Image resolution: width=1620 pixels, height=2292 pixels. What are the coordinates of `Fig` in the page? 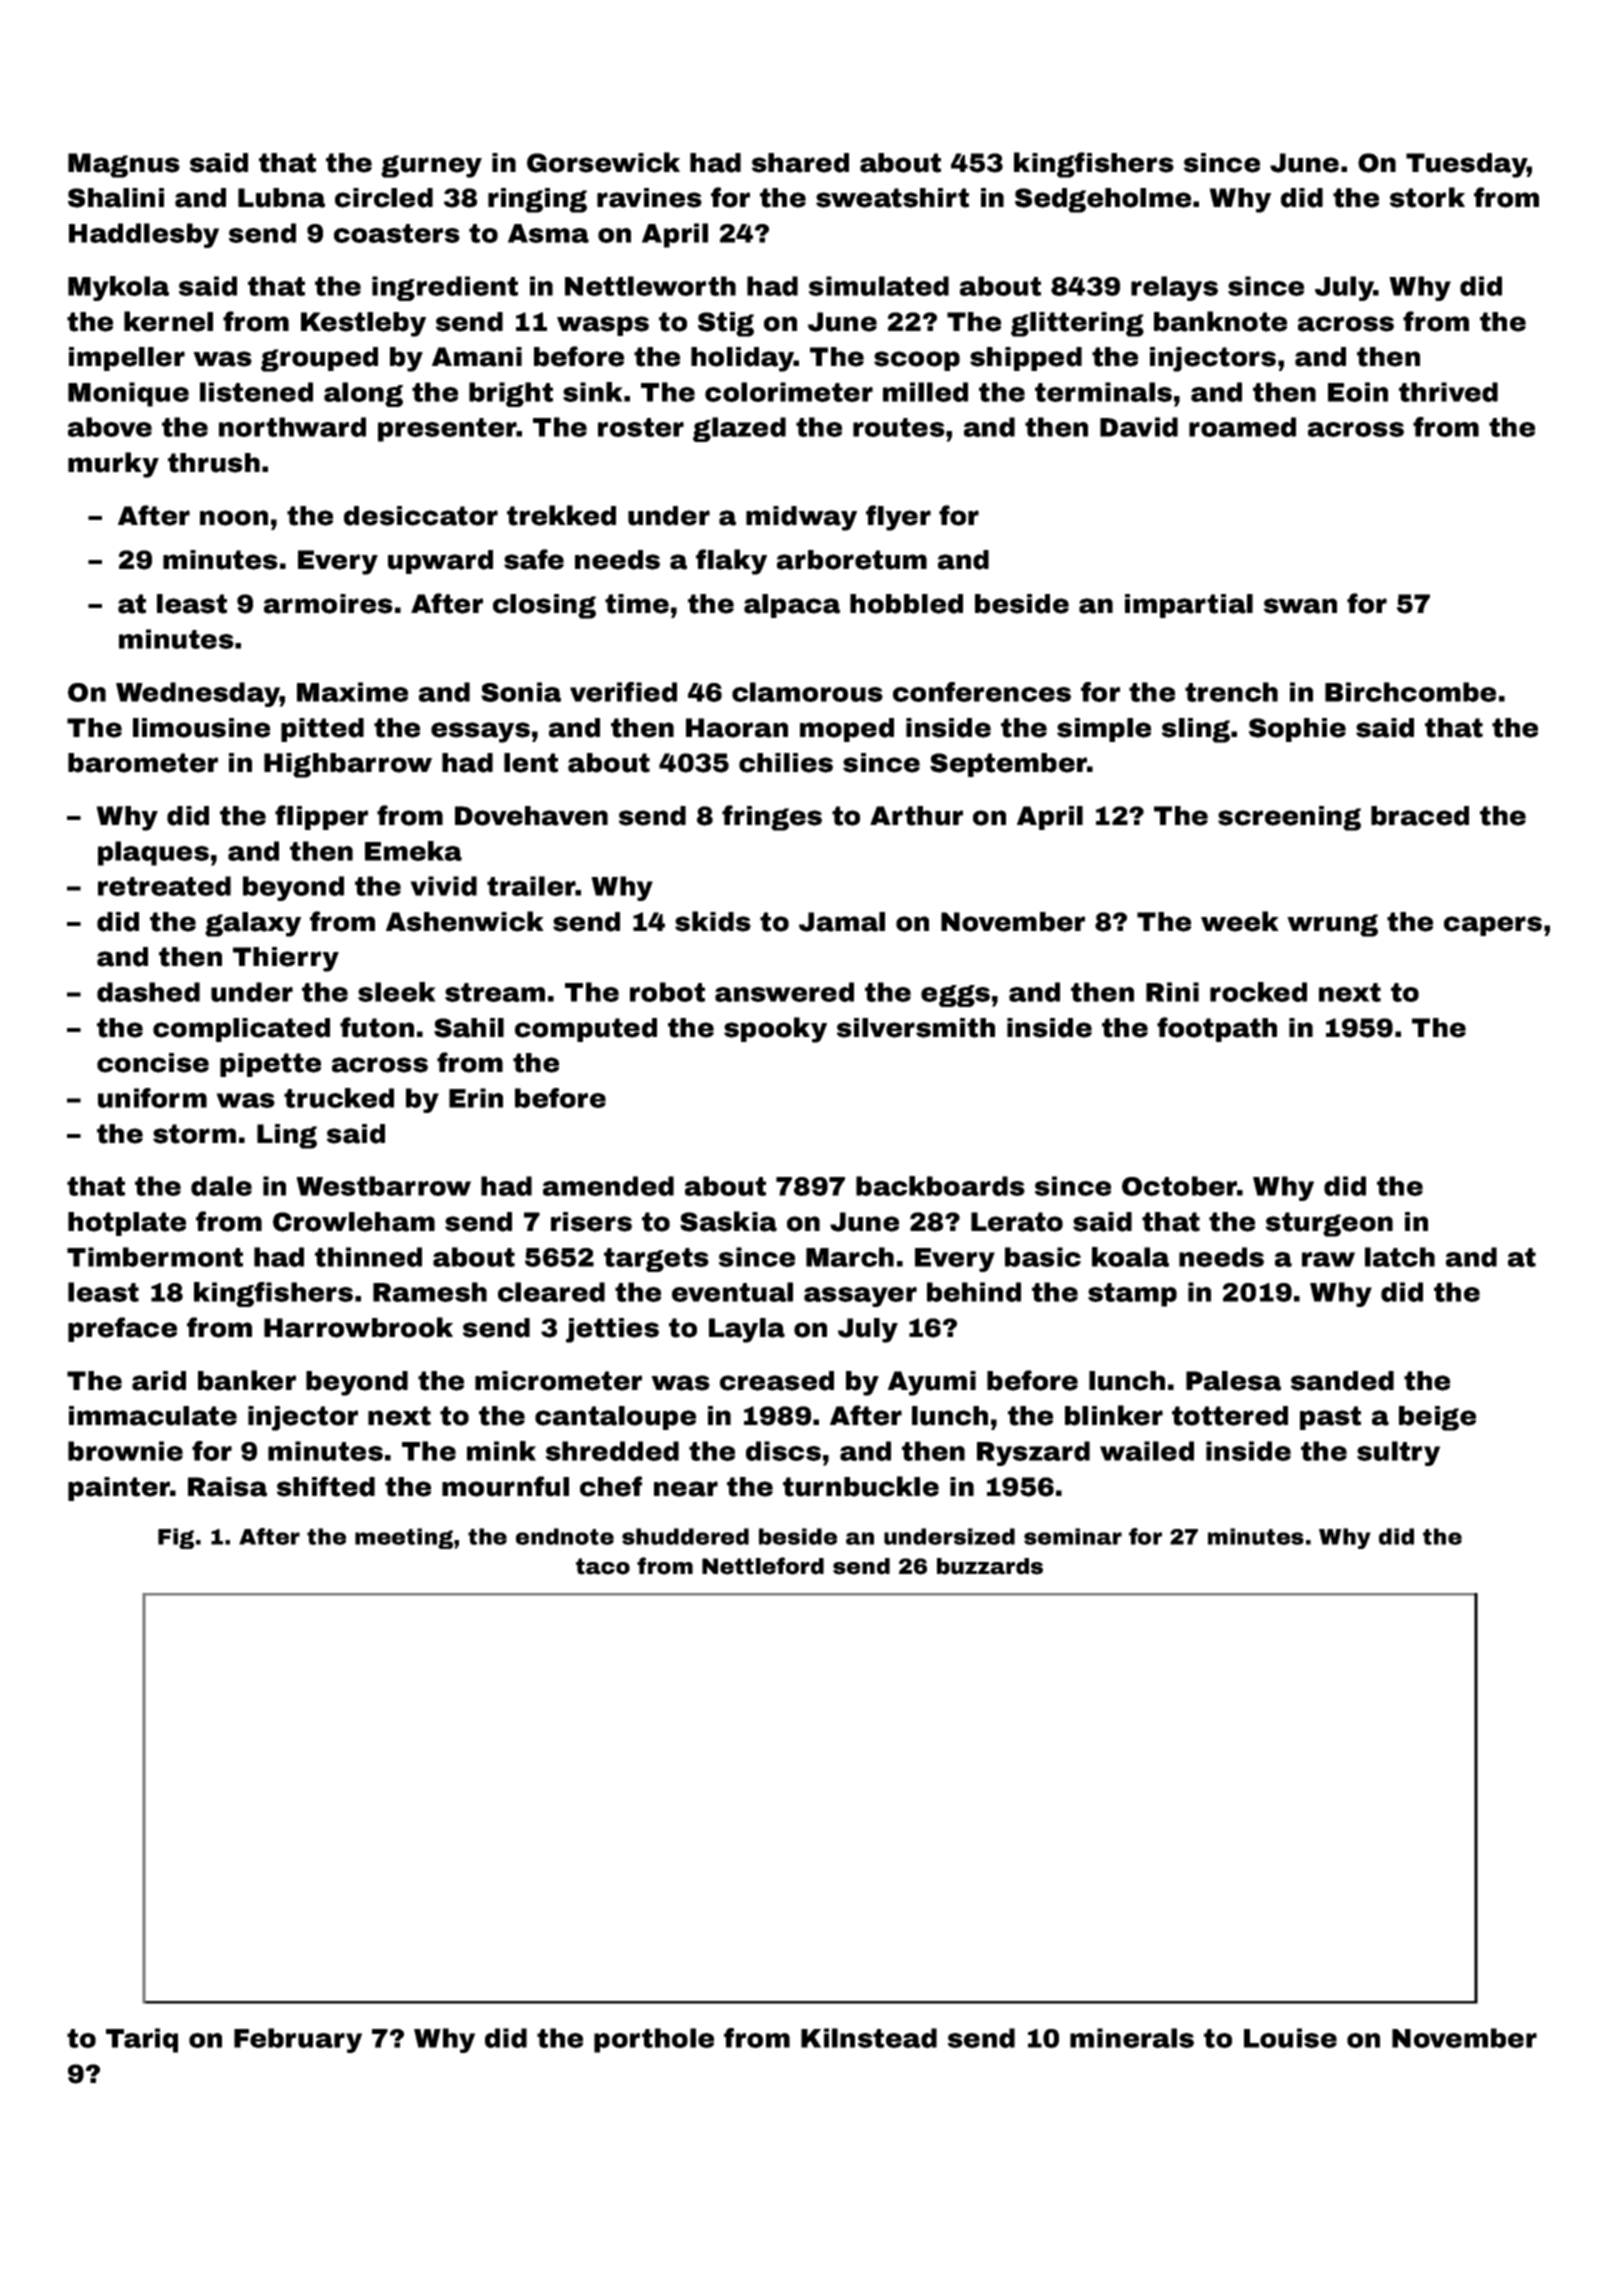 It's located at (176, 1538).
